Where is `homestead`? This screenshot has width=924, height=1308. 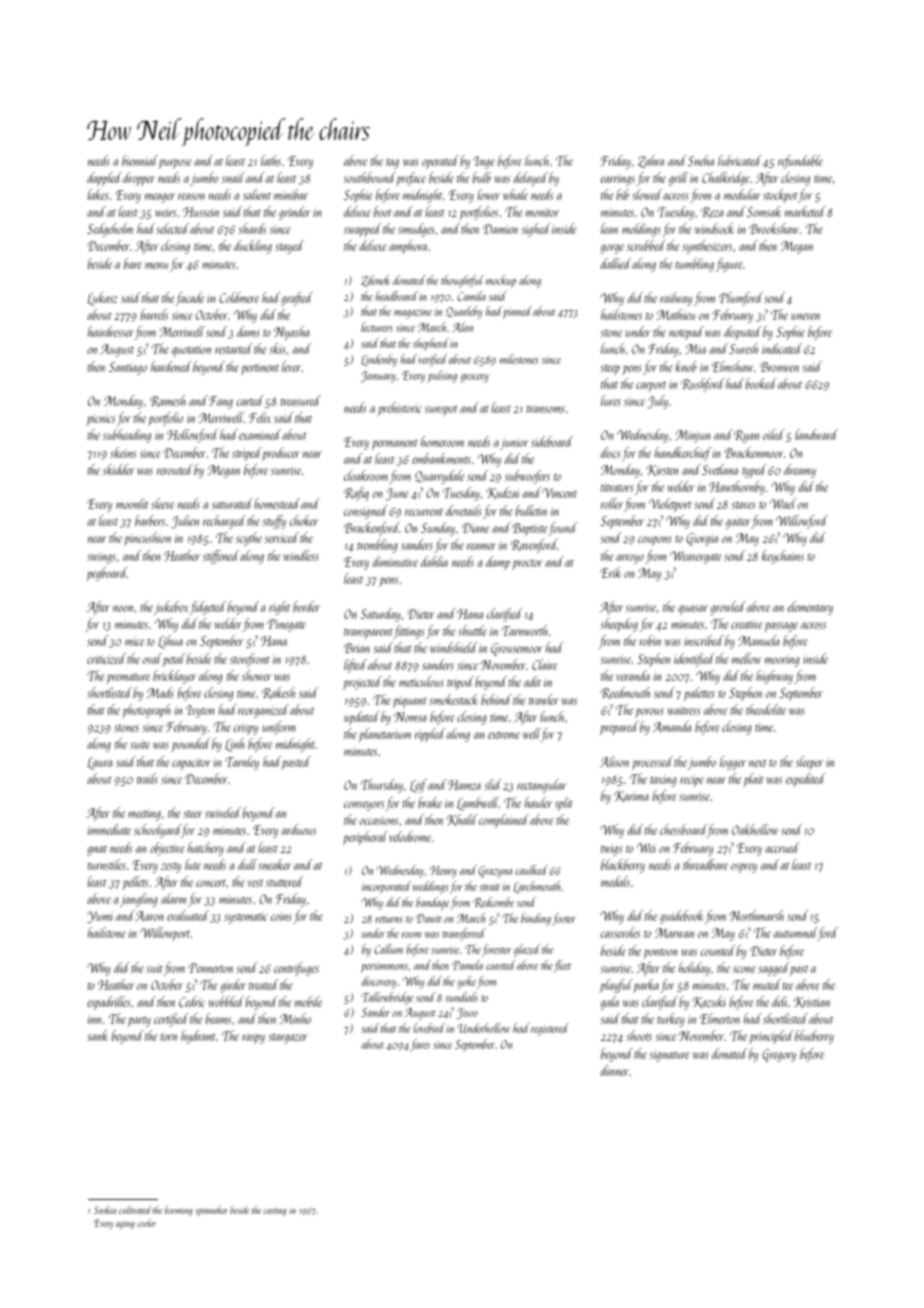
homestead is located at coordinates (277, 503).
